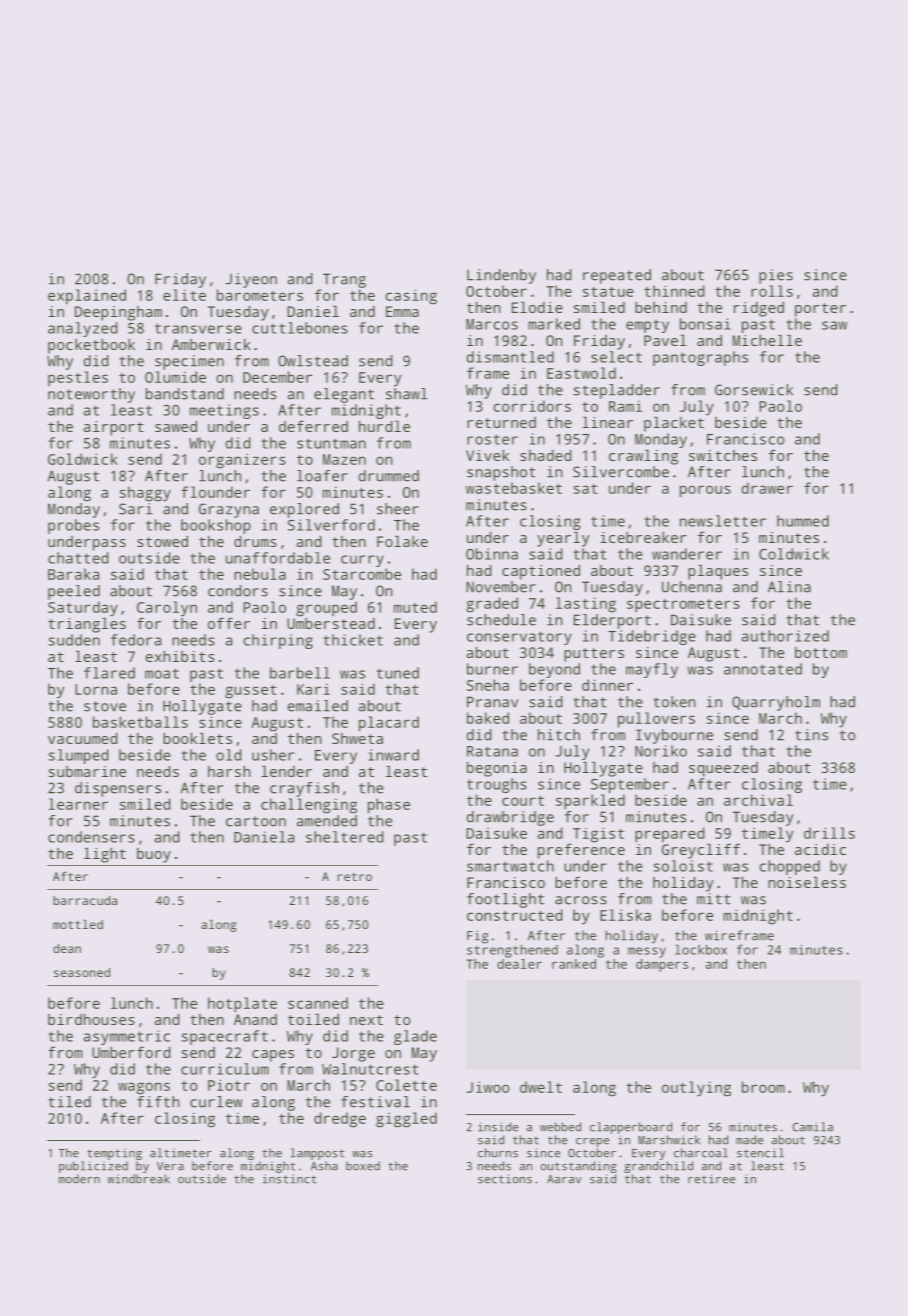  I want to click on Lorna, so click(96, 689).
